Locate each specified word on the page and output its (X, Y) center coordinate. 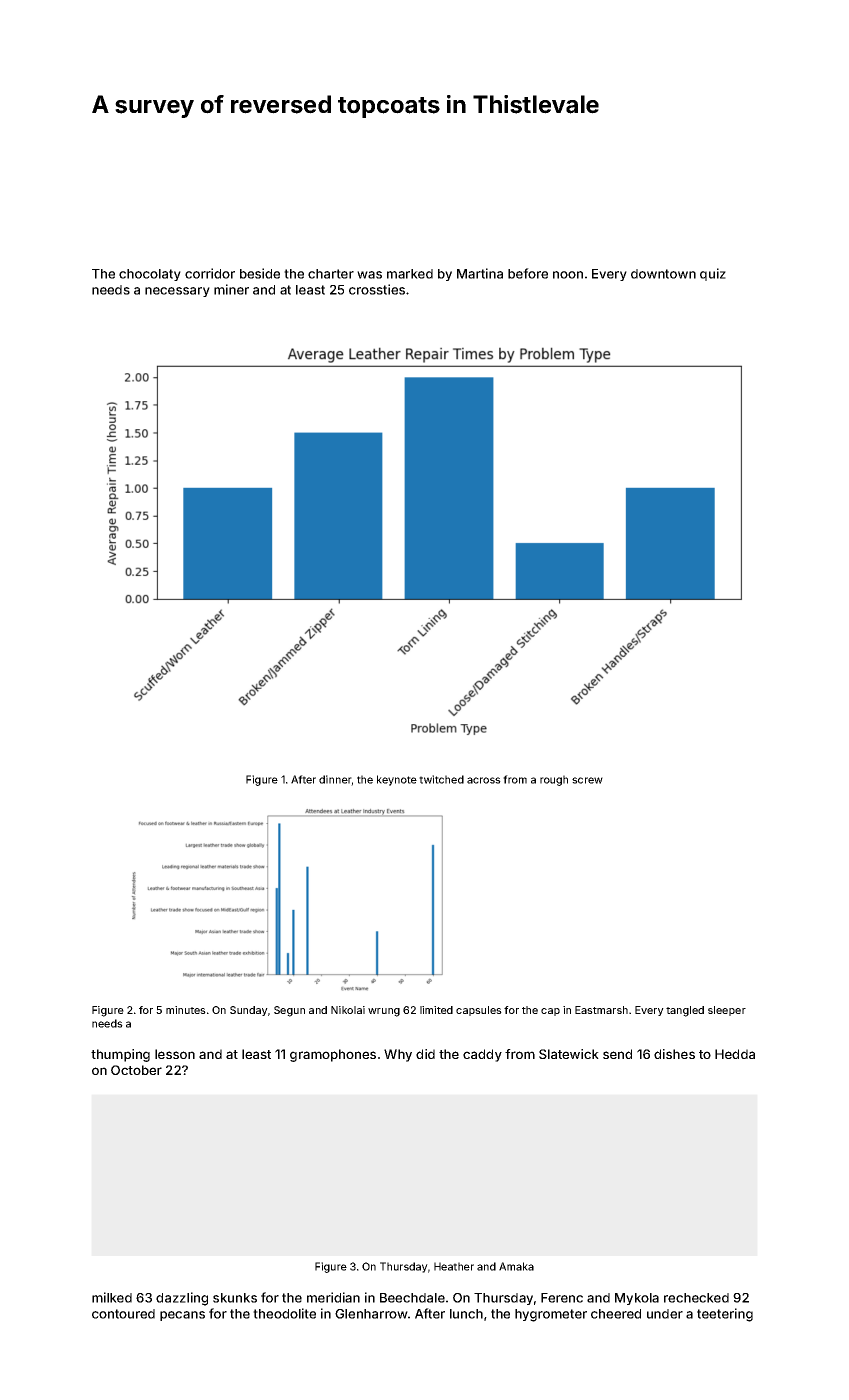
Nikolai (348, 1010)
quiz (713, 274)
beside (260, 273)
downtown (663, 274)
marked (410, 274)
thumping (120, 1055)
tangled (685, 1011)
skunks (235, 1298)
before (528, 273)
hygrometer (551, 1315)
